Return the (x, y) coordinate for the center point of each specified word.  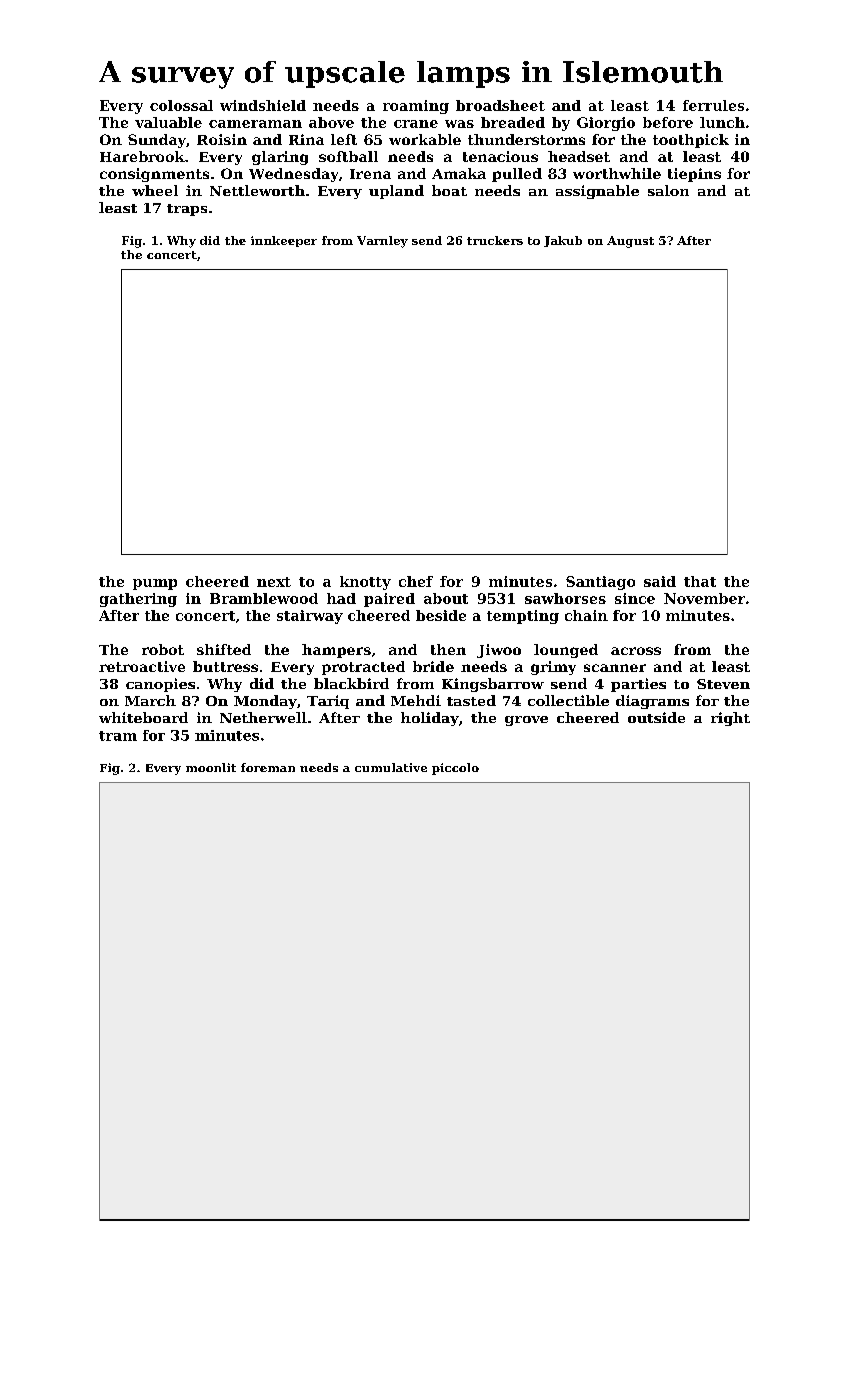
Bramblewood (264, 598)
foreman (268, 767)
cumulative (391, 767)
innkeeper (284, 241)
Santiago (600, 583)
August (630, 242)
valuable (168, 122)
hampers (336, 651)
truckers (495, 240)
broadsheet (500, 105)
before (668, 122)
